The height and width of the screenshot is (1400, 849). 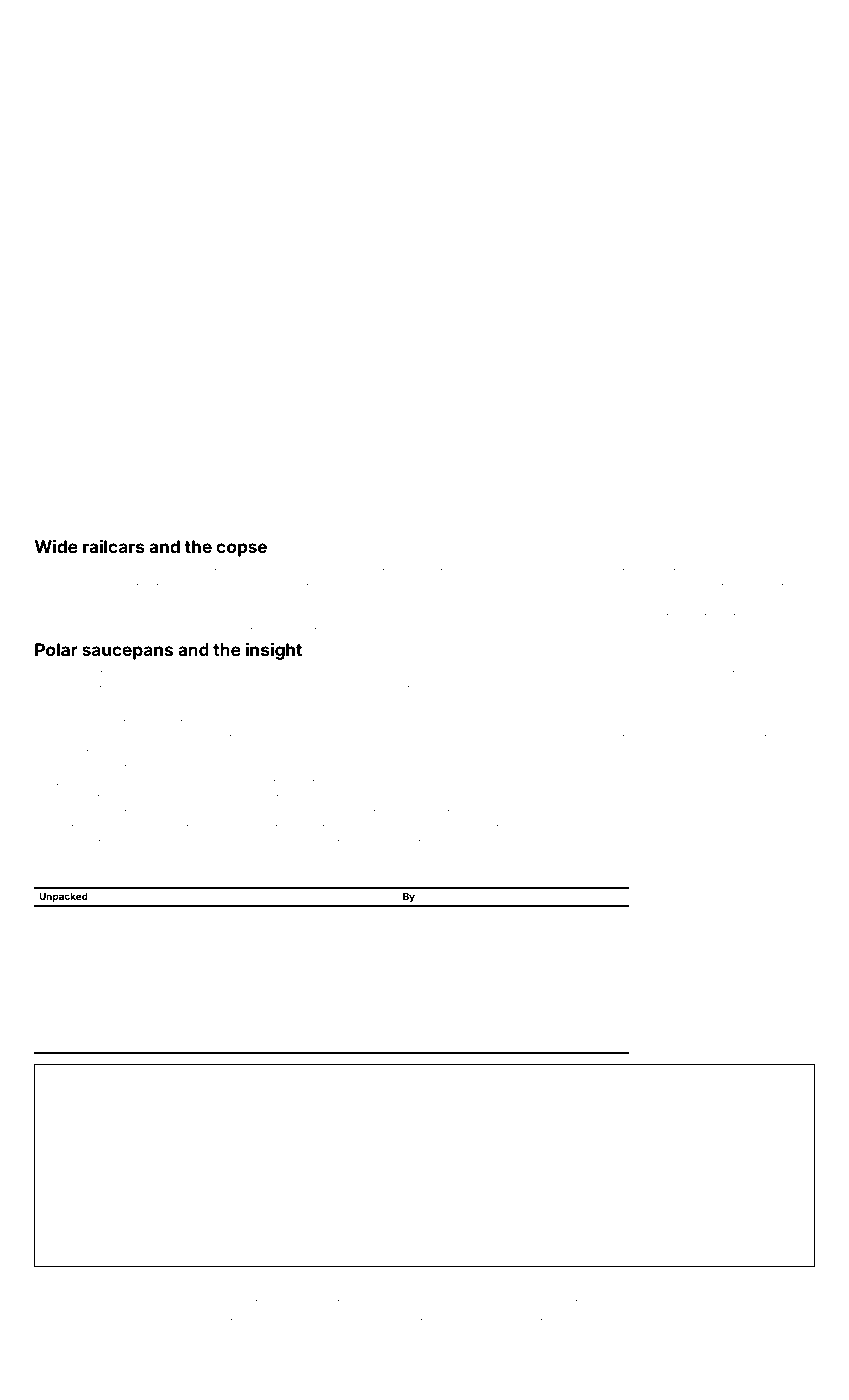 I want to click on clarified, so click(x=621, y=571).
